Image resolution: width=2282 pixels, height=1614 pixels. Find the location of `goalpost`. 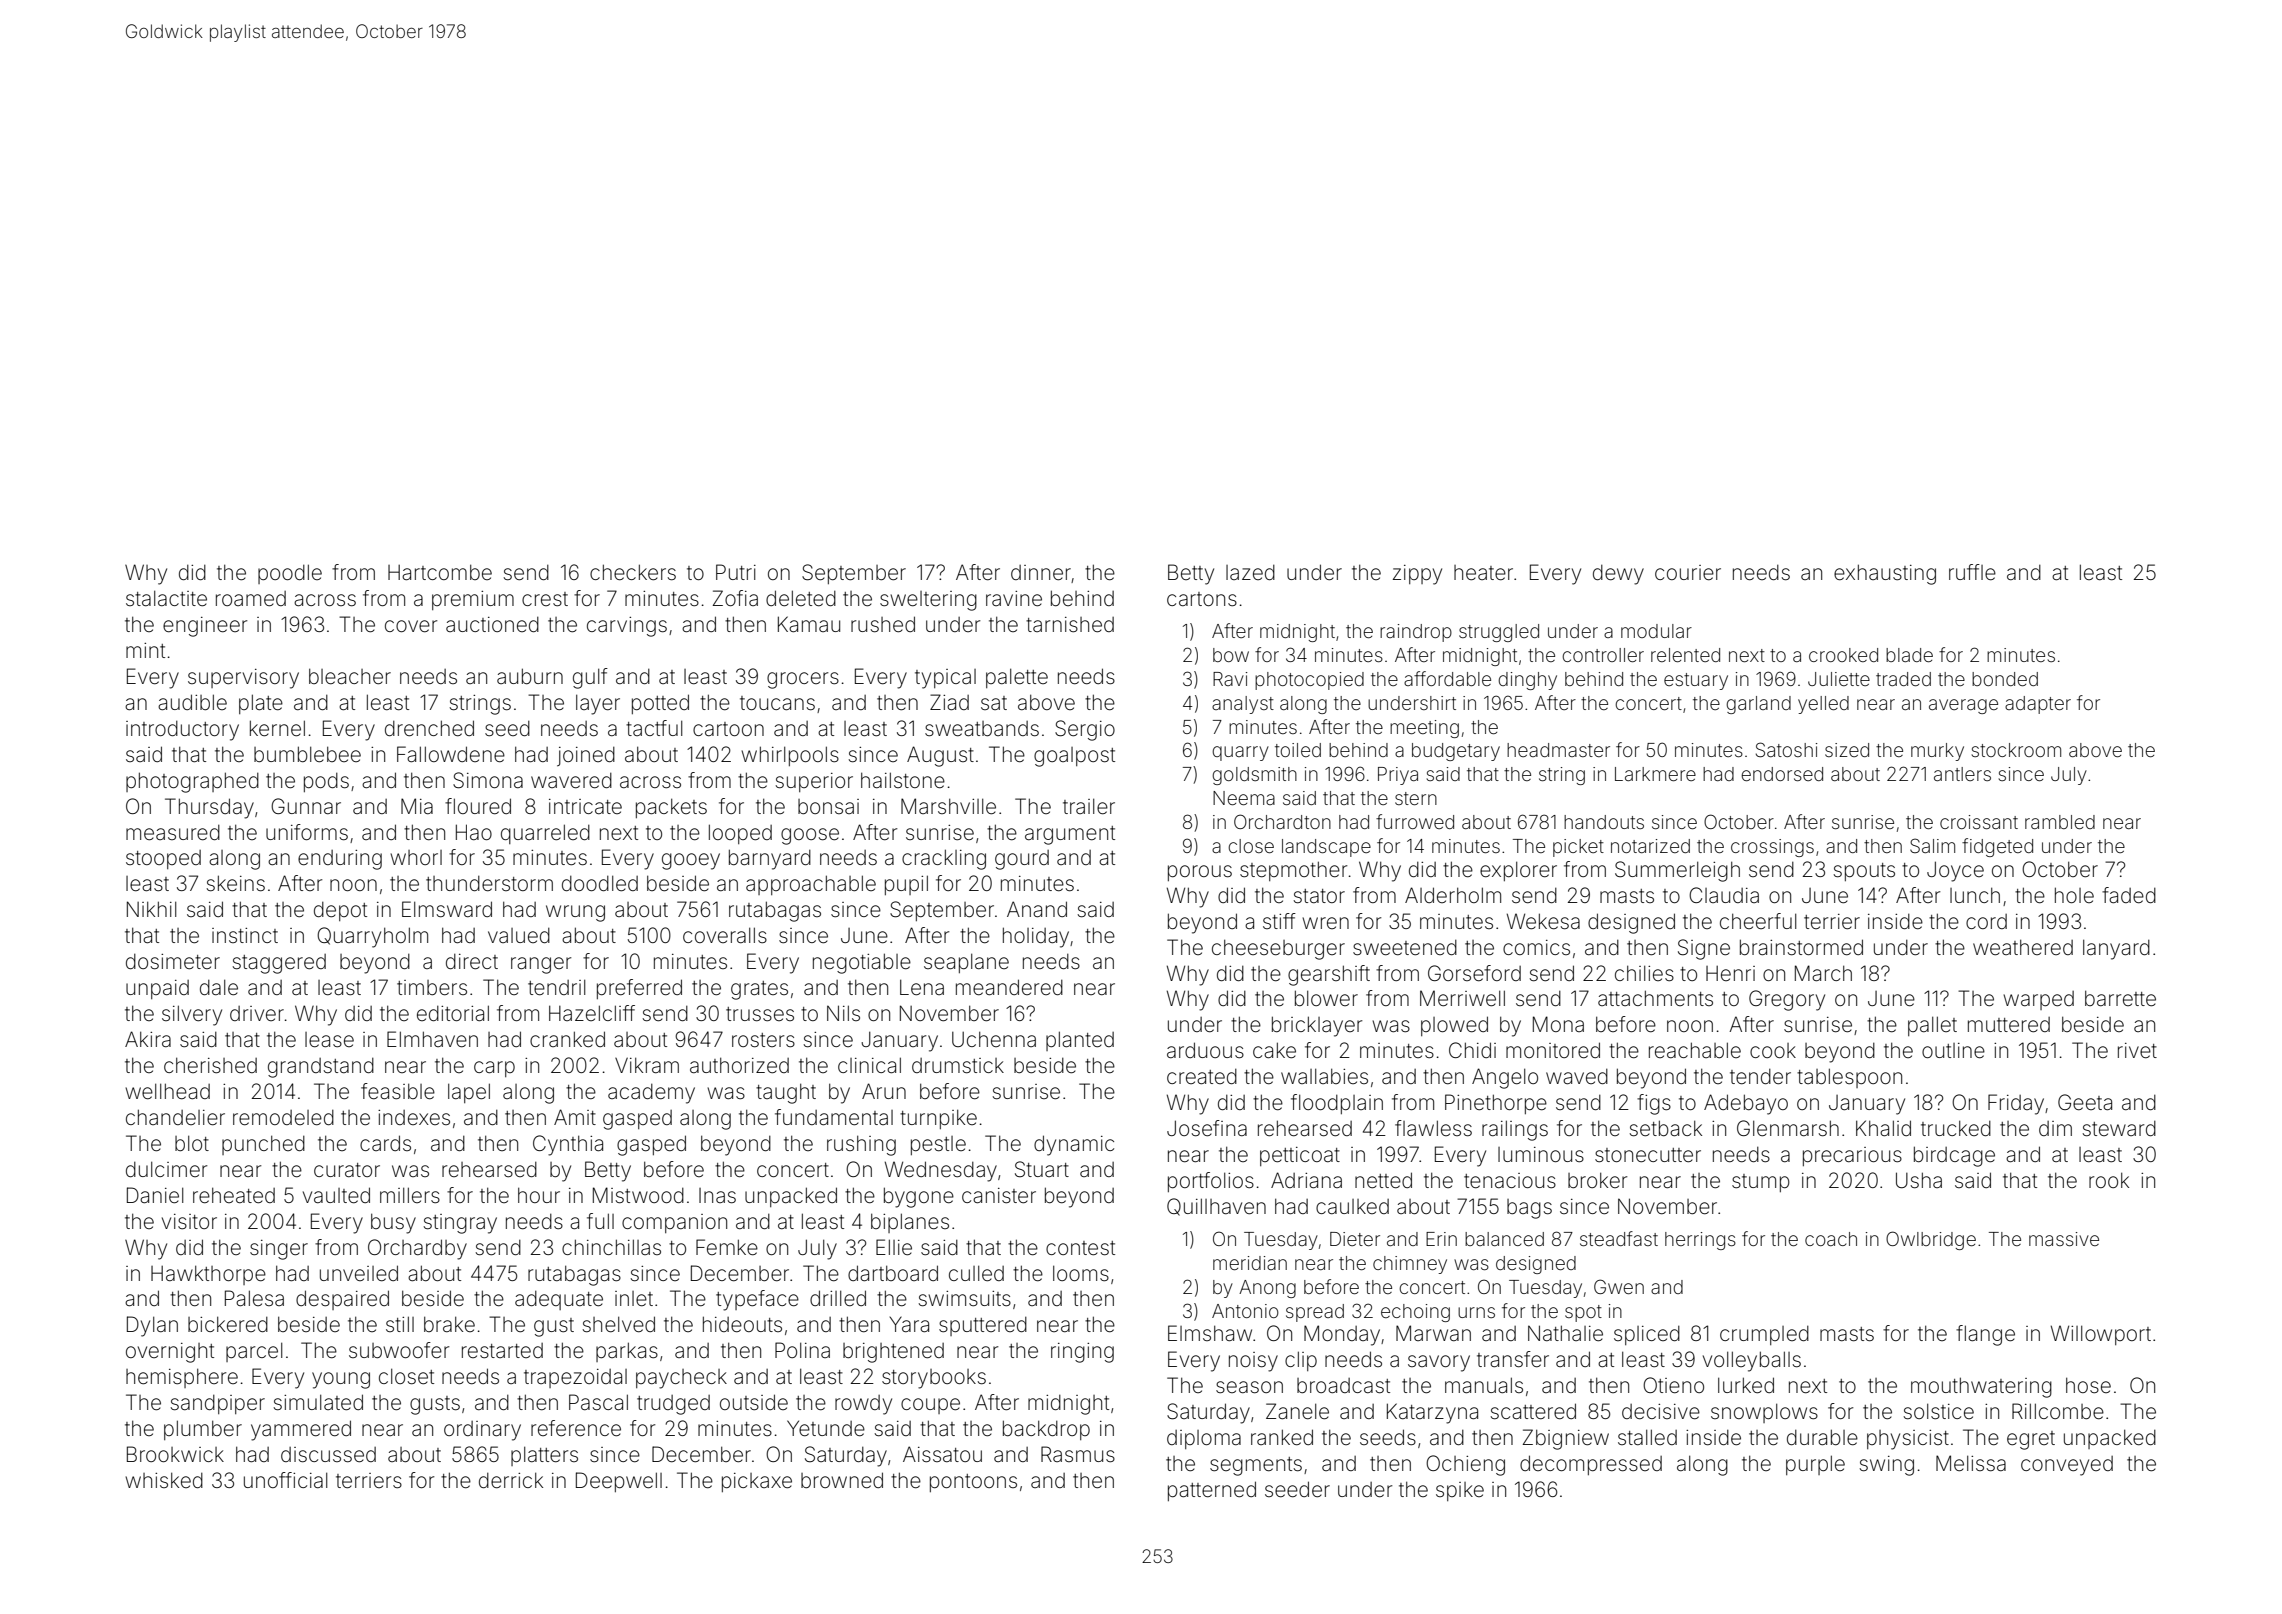

goalpost is located at coordinates (1074, 757).
